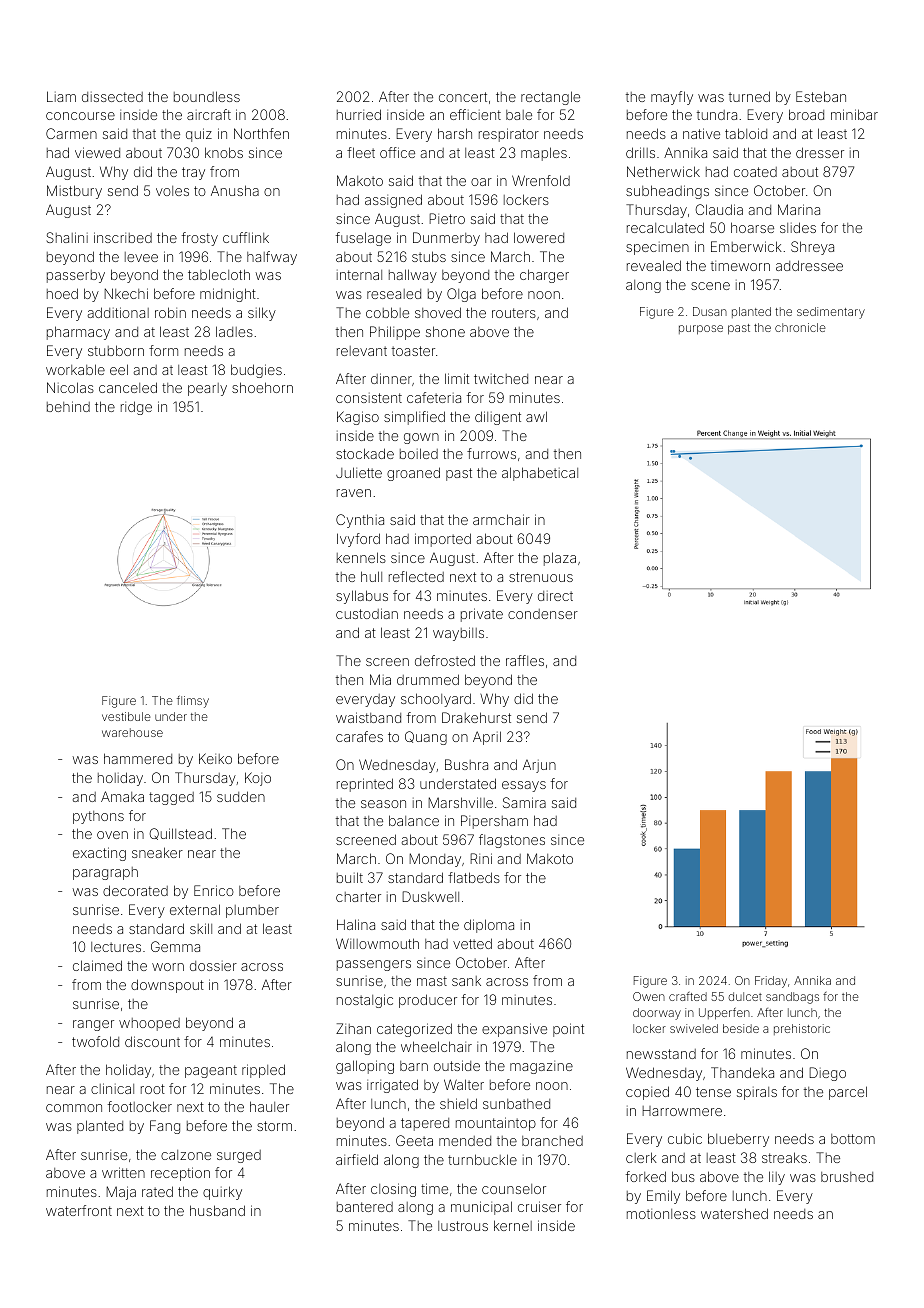 This screenshot has width=924, height=1308. Describe the element at coordinates (80, 116) in the screenshot. I see `concourse` at that location.
